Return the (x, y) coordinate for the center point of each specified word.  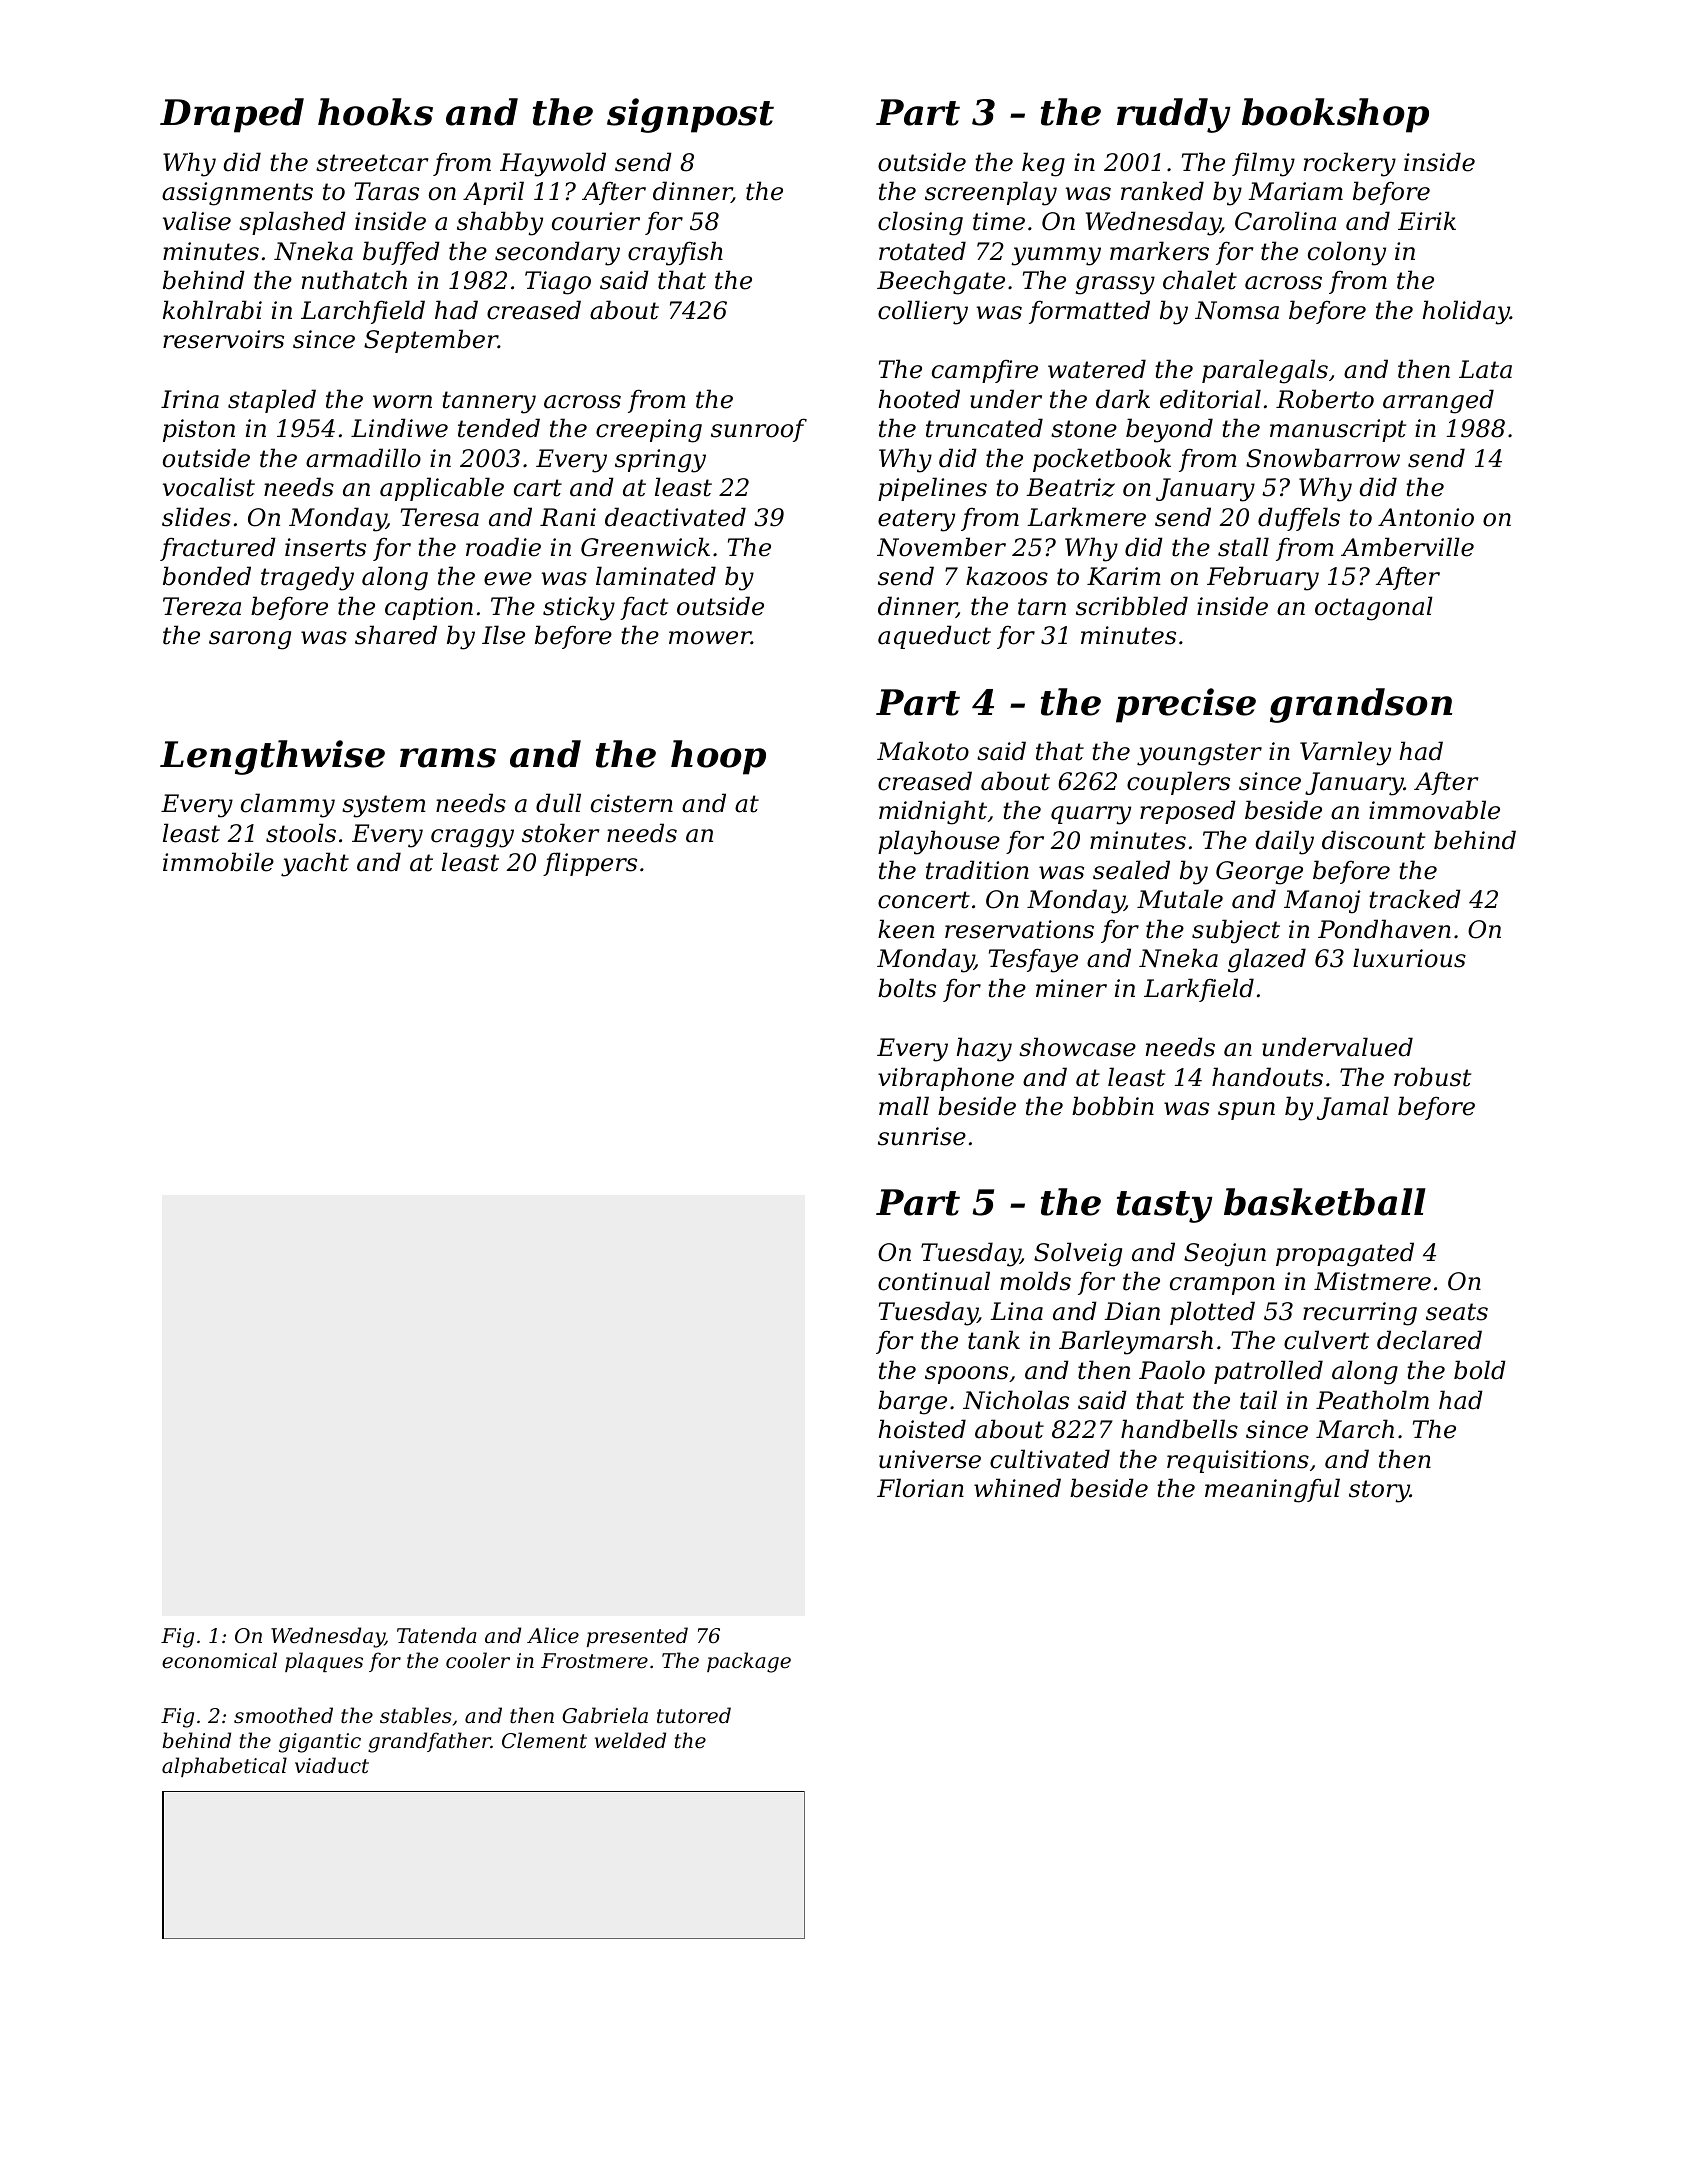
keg (1043, 164)
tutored (694, 1715)
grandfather (429, 1742)
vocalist (209, 487)
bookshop (1335, 115)
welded (630, 1740)
